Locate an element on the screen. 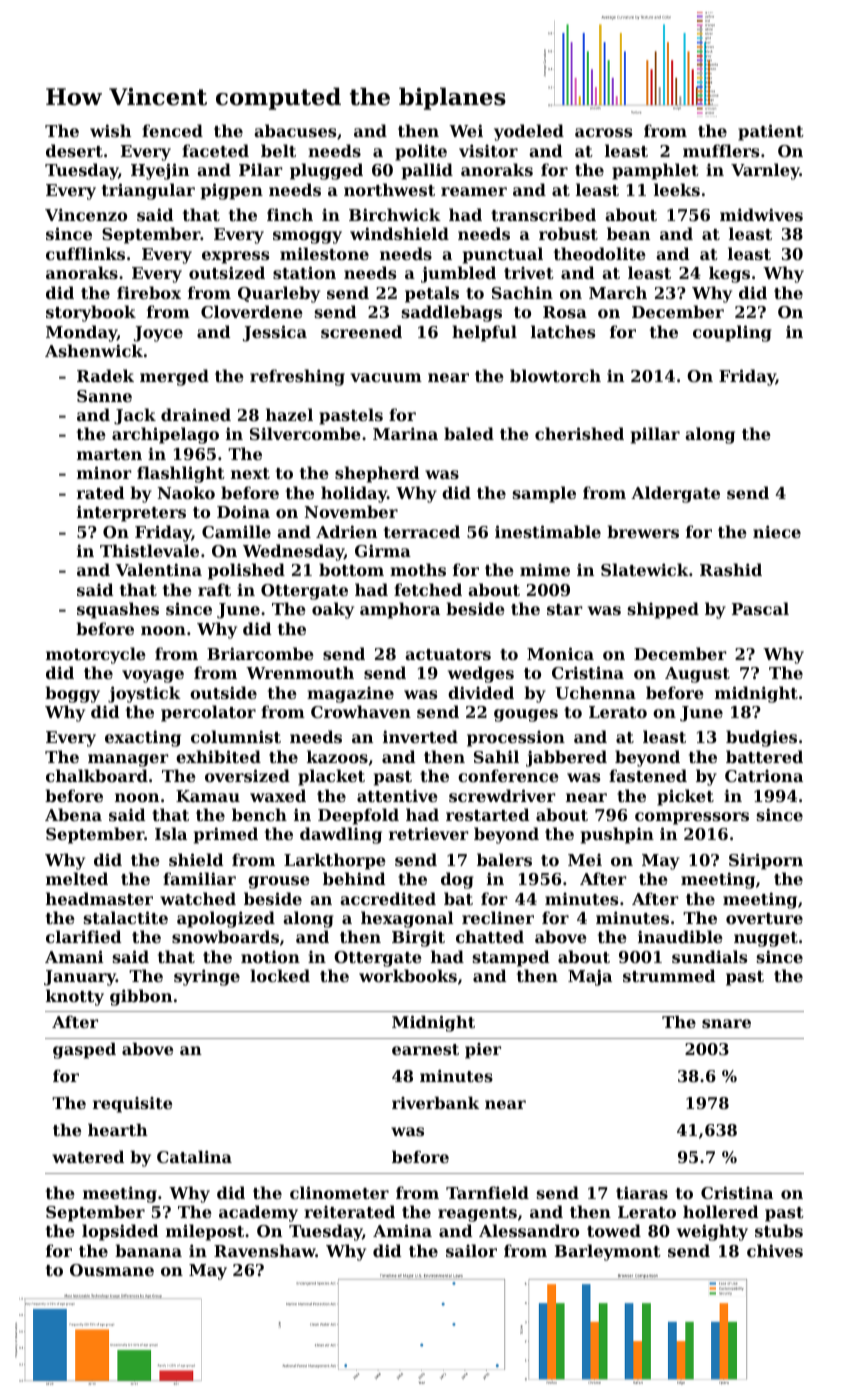 The height and width of the screenshot is (1400, 849). sailor is located at coordinates (471, 1250).
